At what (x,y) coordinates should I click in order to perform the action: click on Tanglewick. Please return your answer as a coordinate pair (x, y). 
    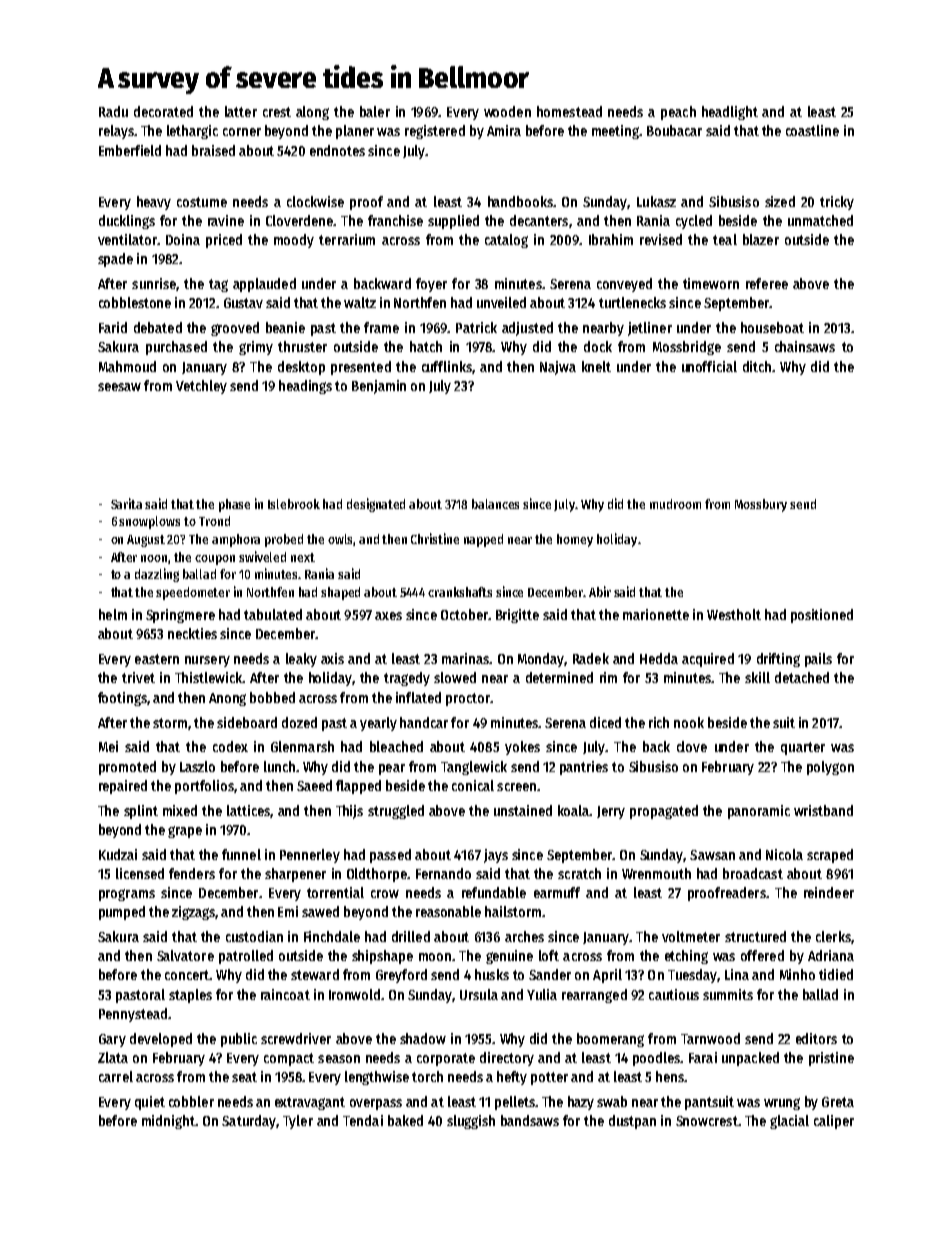
    Looking at the image, I should click on (474, 768).
